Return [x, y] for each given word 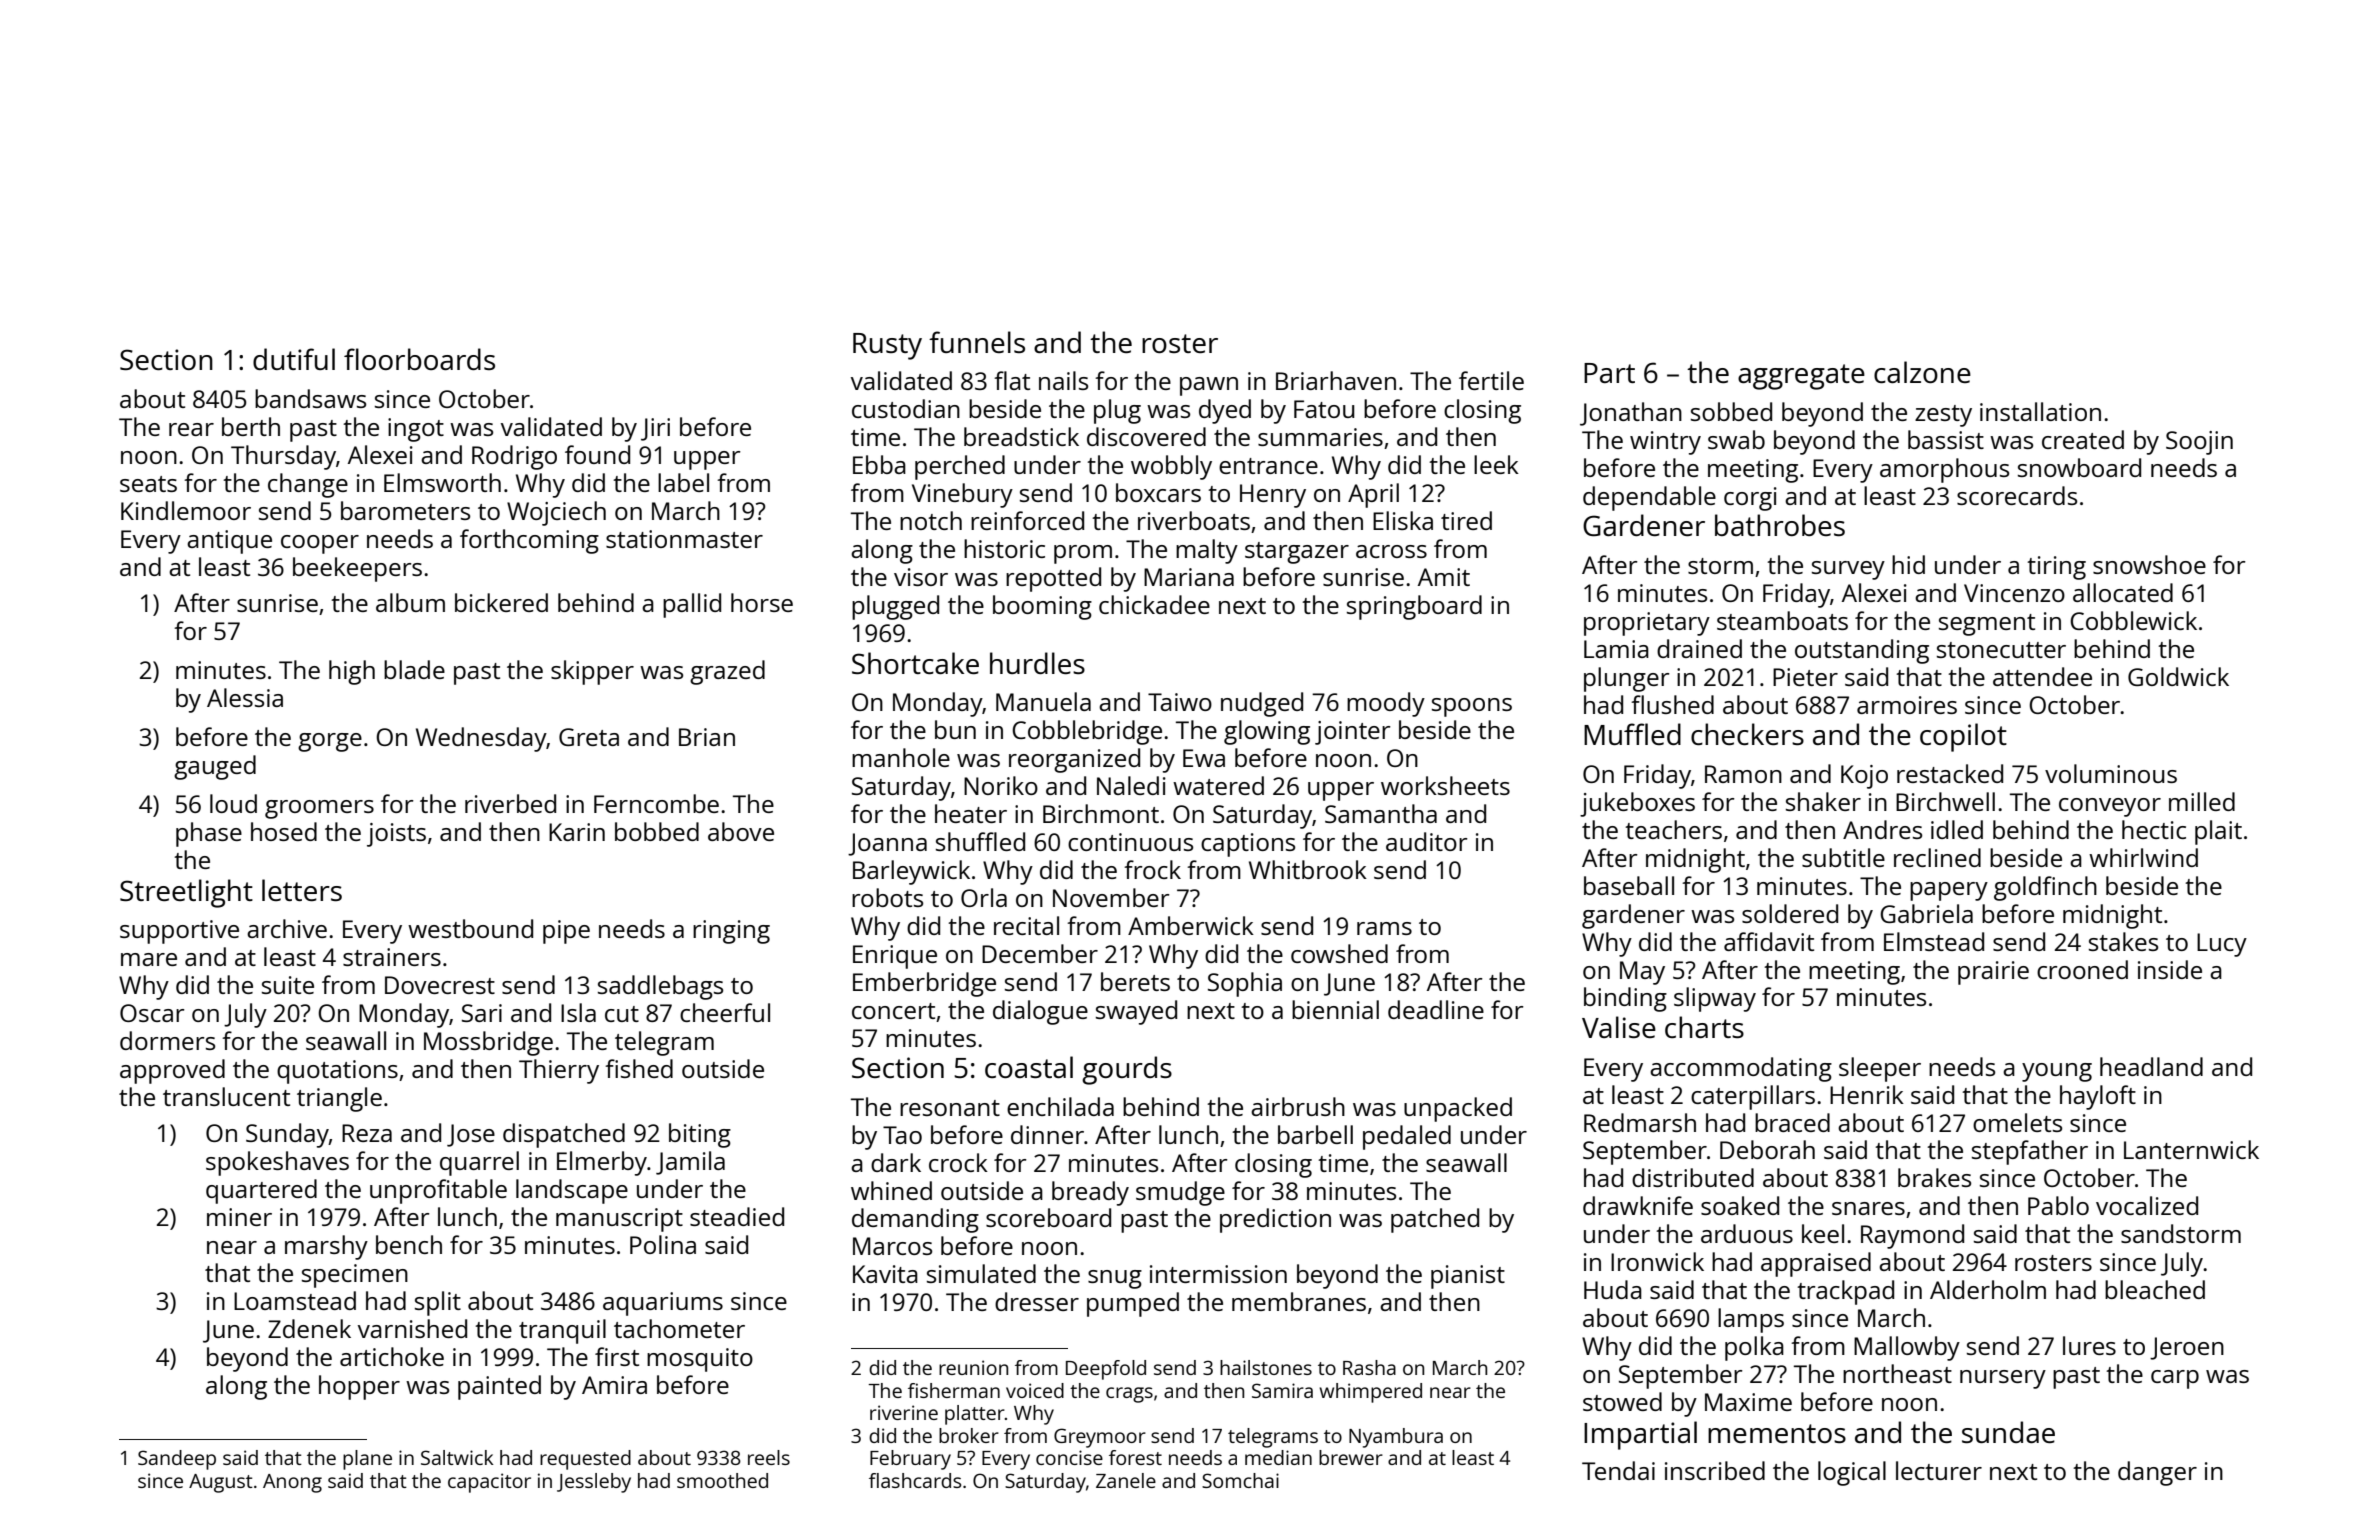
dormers [167, 1040]
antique [229, 542]
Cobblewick [2133, 620]
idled [1957, 829]
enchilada [1060, 1106]
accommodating [1741, 1069]
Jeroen [2187, 1348]
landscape [572, 1191]
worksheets [1445, 785]
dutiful [294, 359]
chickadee [1154, 604]
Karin [577, 832]
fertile [1491, 380]
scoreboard [1048, 1217]
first [617, 1356]
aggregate [1801, 377]
